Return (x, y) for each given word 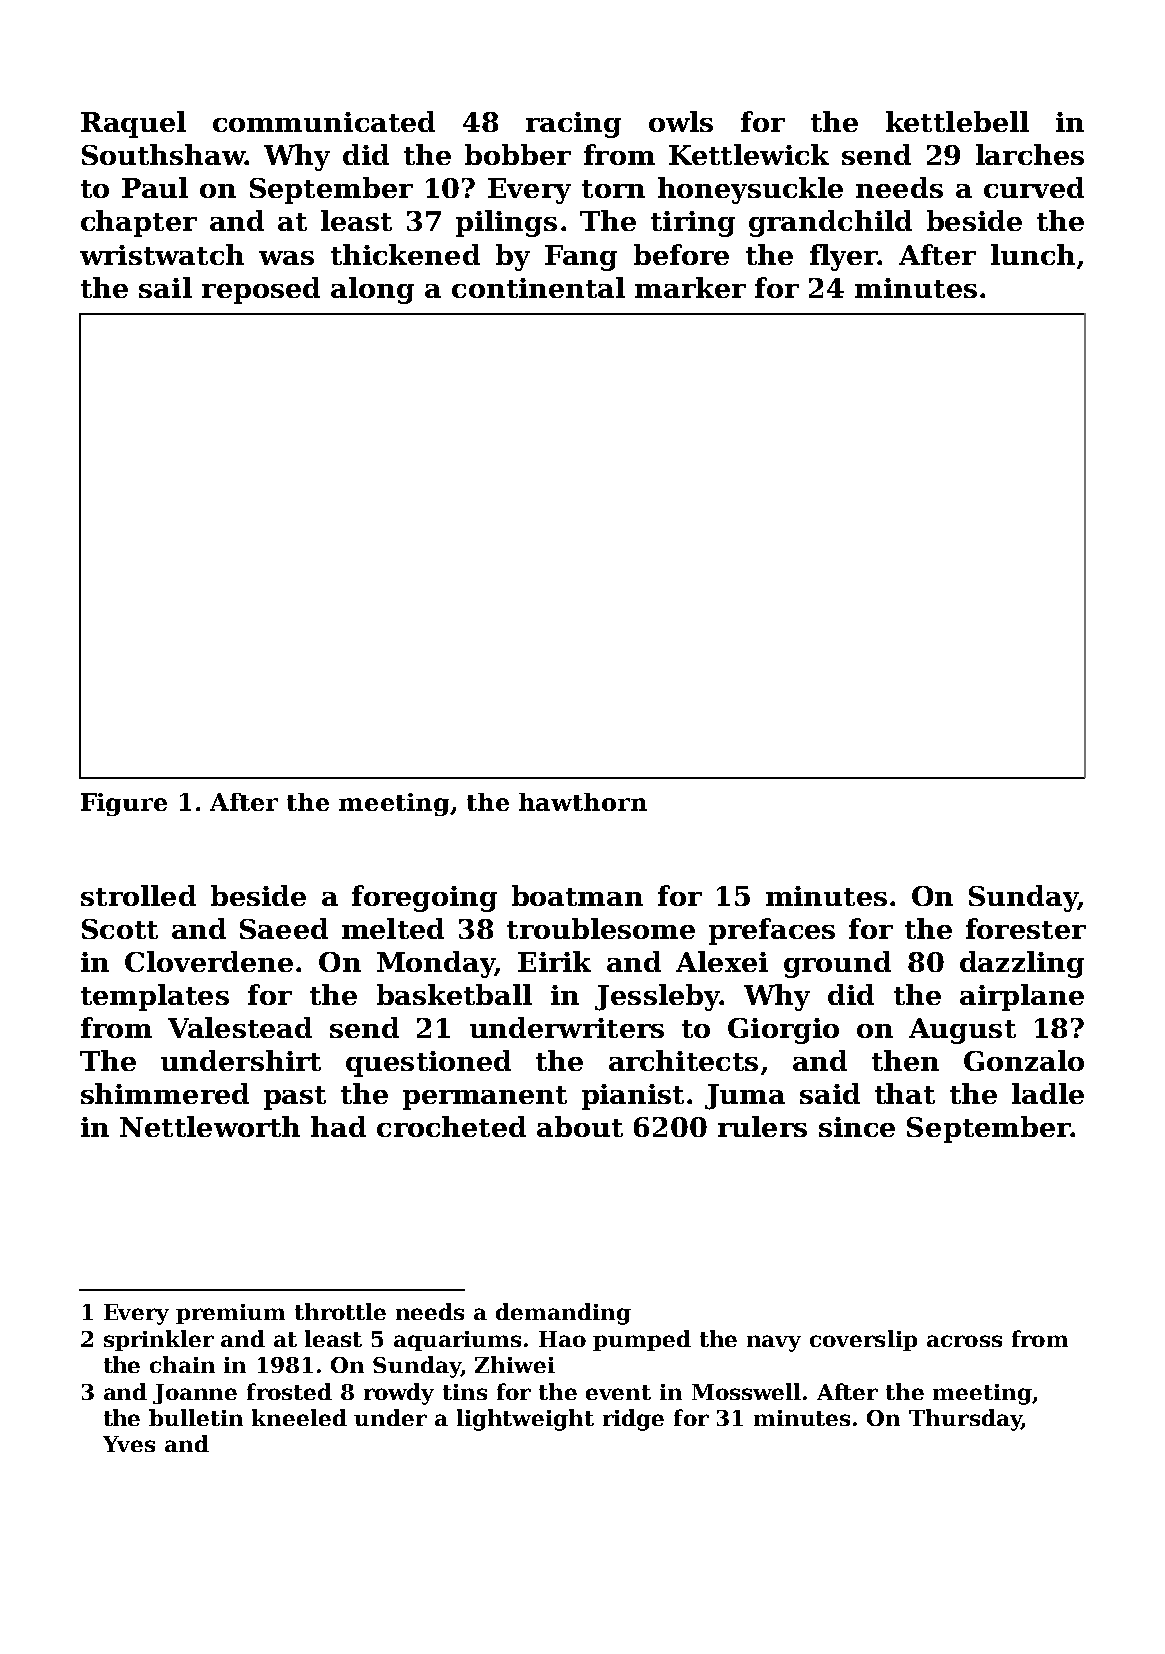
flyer (844, 257)
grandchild (830, 223)
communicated (324, 121)
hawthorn (583, 802)
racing (573, 125)
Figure (124, 804)
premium (230, 1314)
